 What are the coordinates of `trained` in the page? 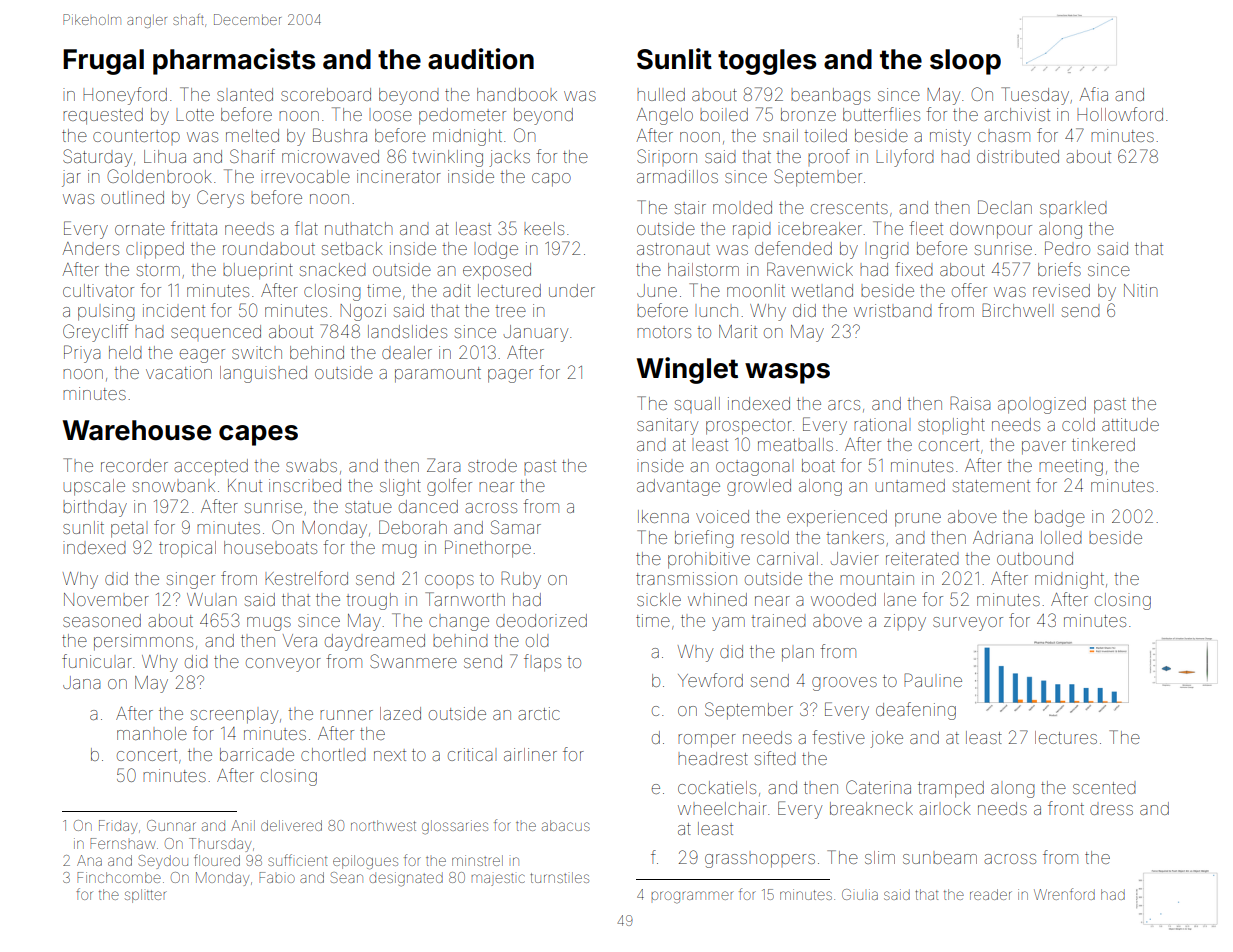 It's located at (778, 620).
